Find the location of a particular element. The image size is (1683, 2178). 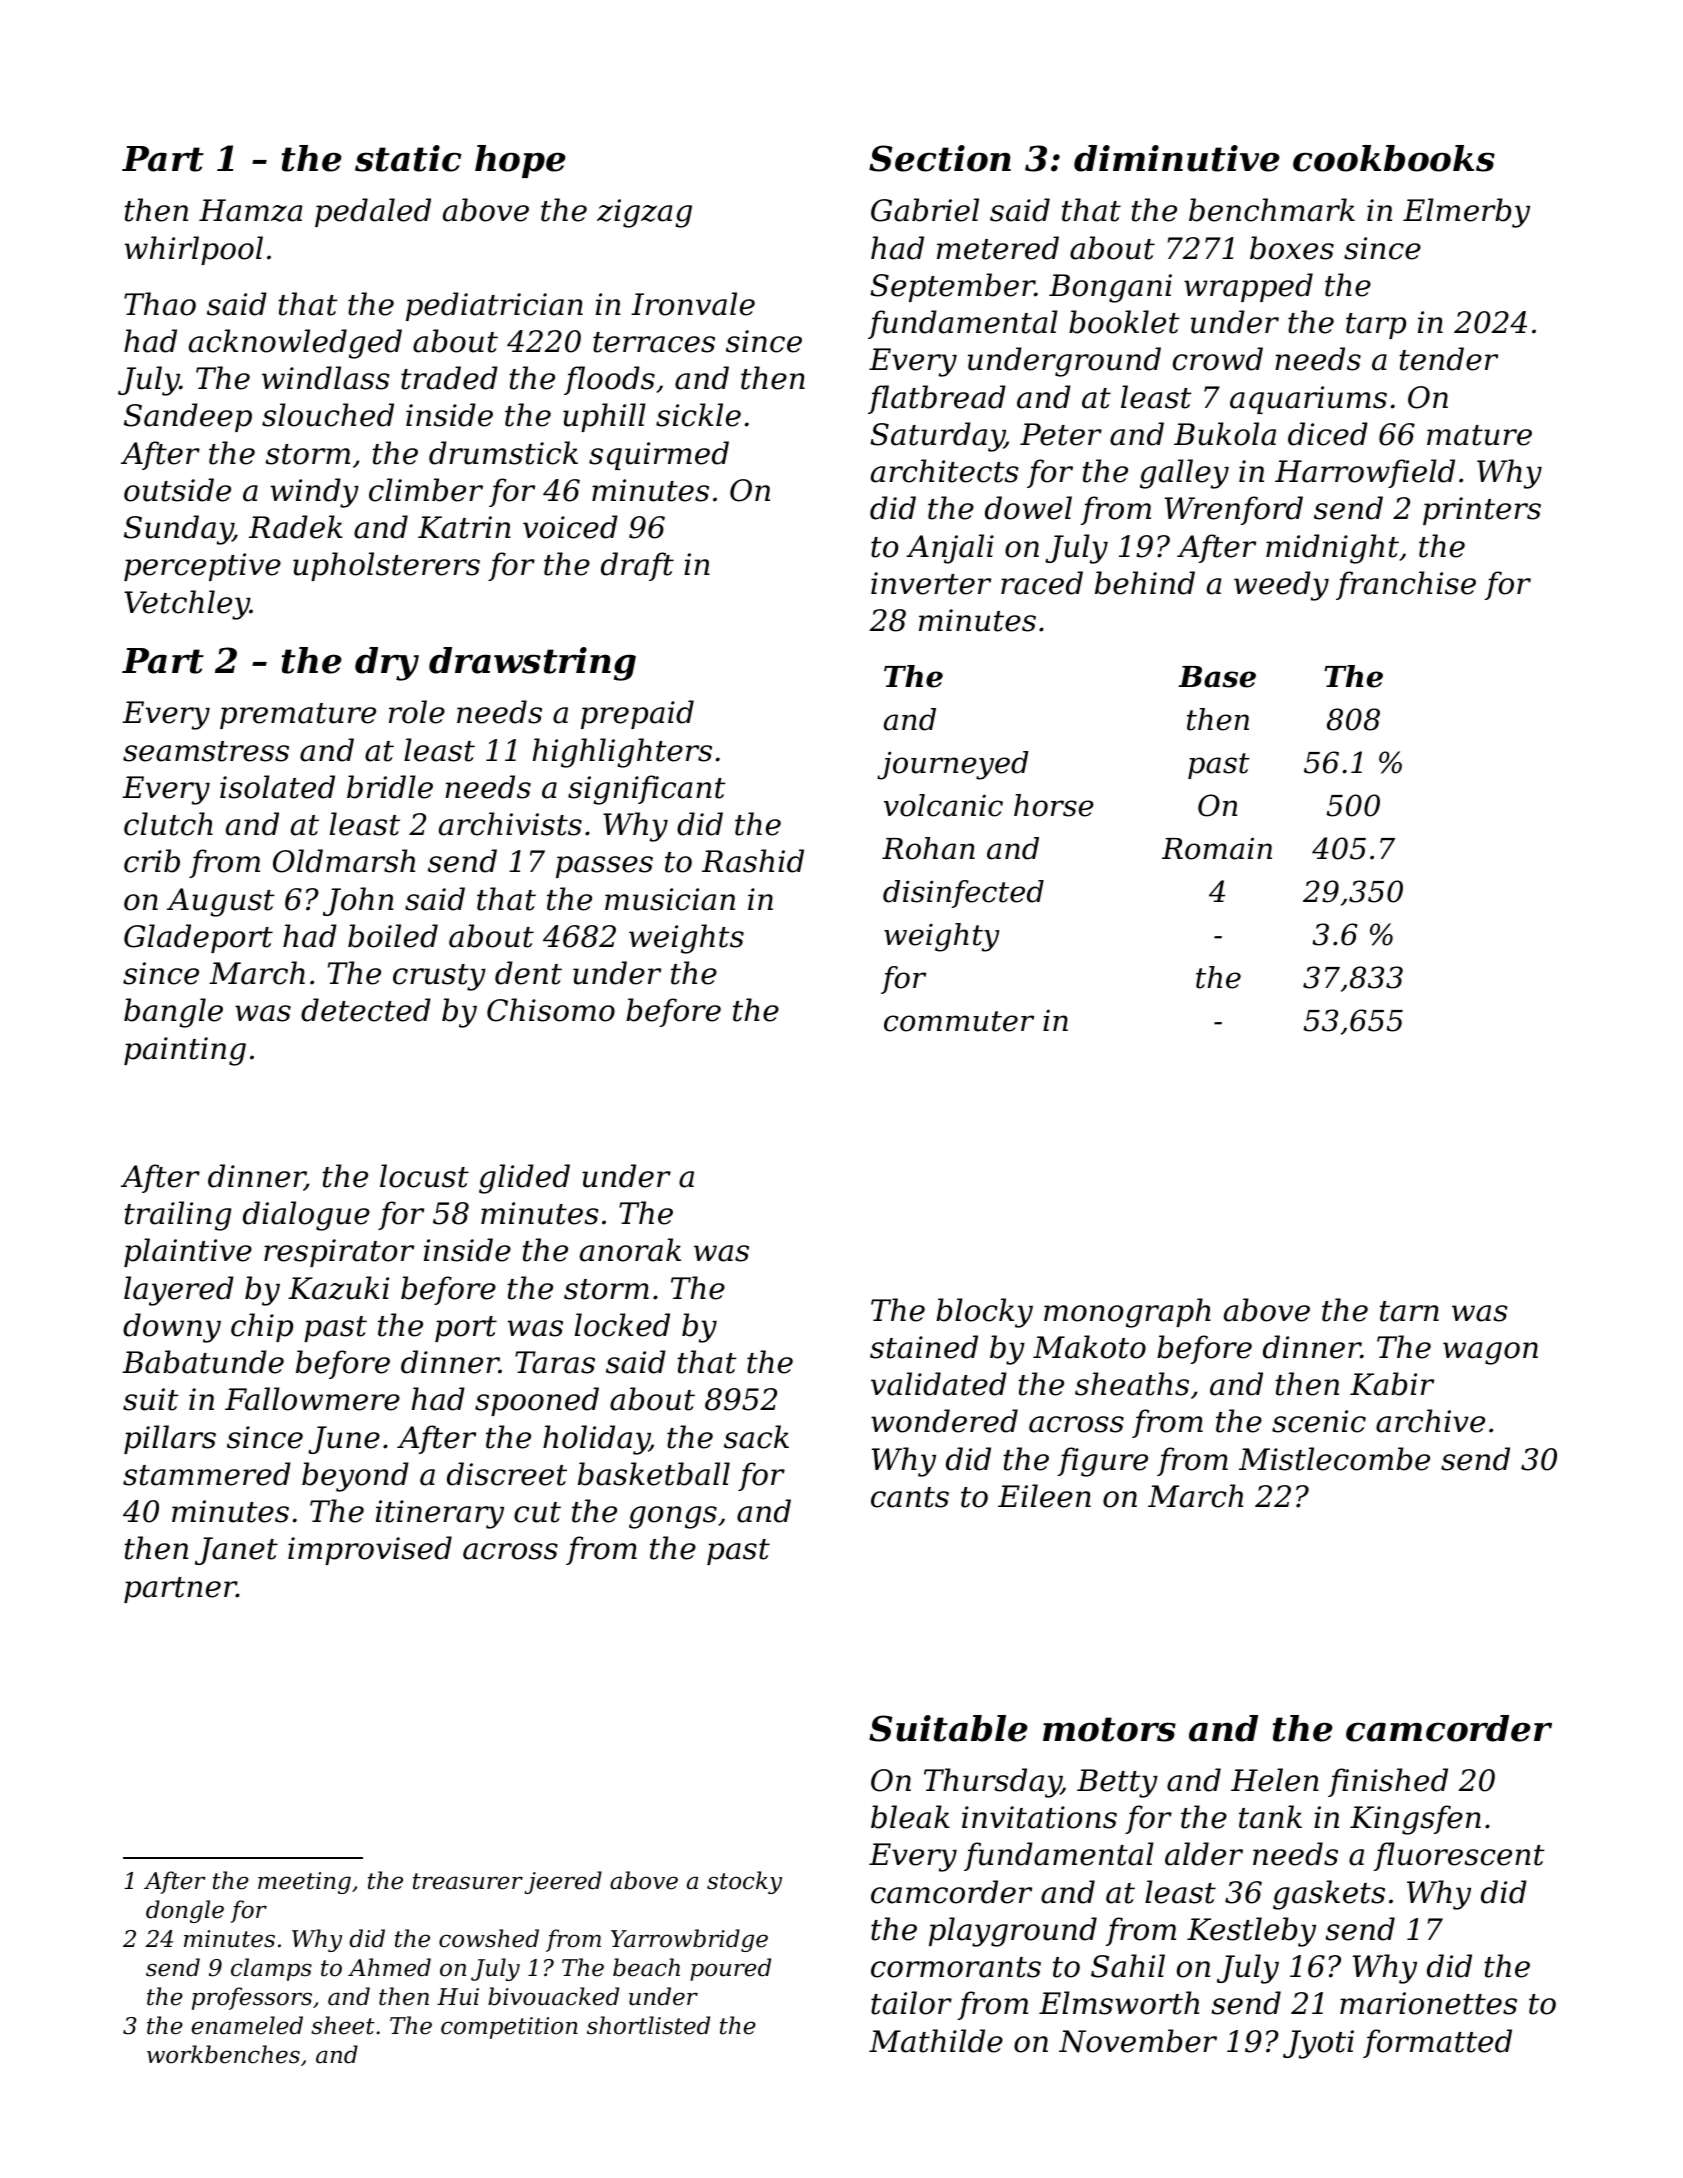

dongle is located at coordinates (185, 1911).
